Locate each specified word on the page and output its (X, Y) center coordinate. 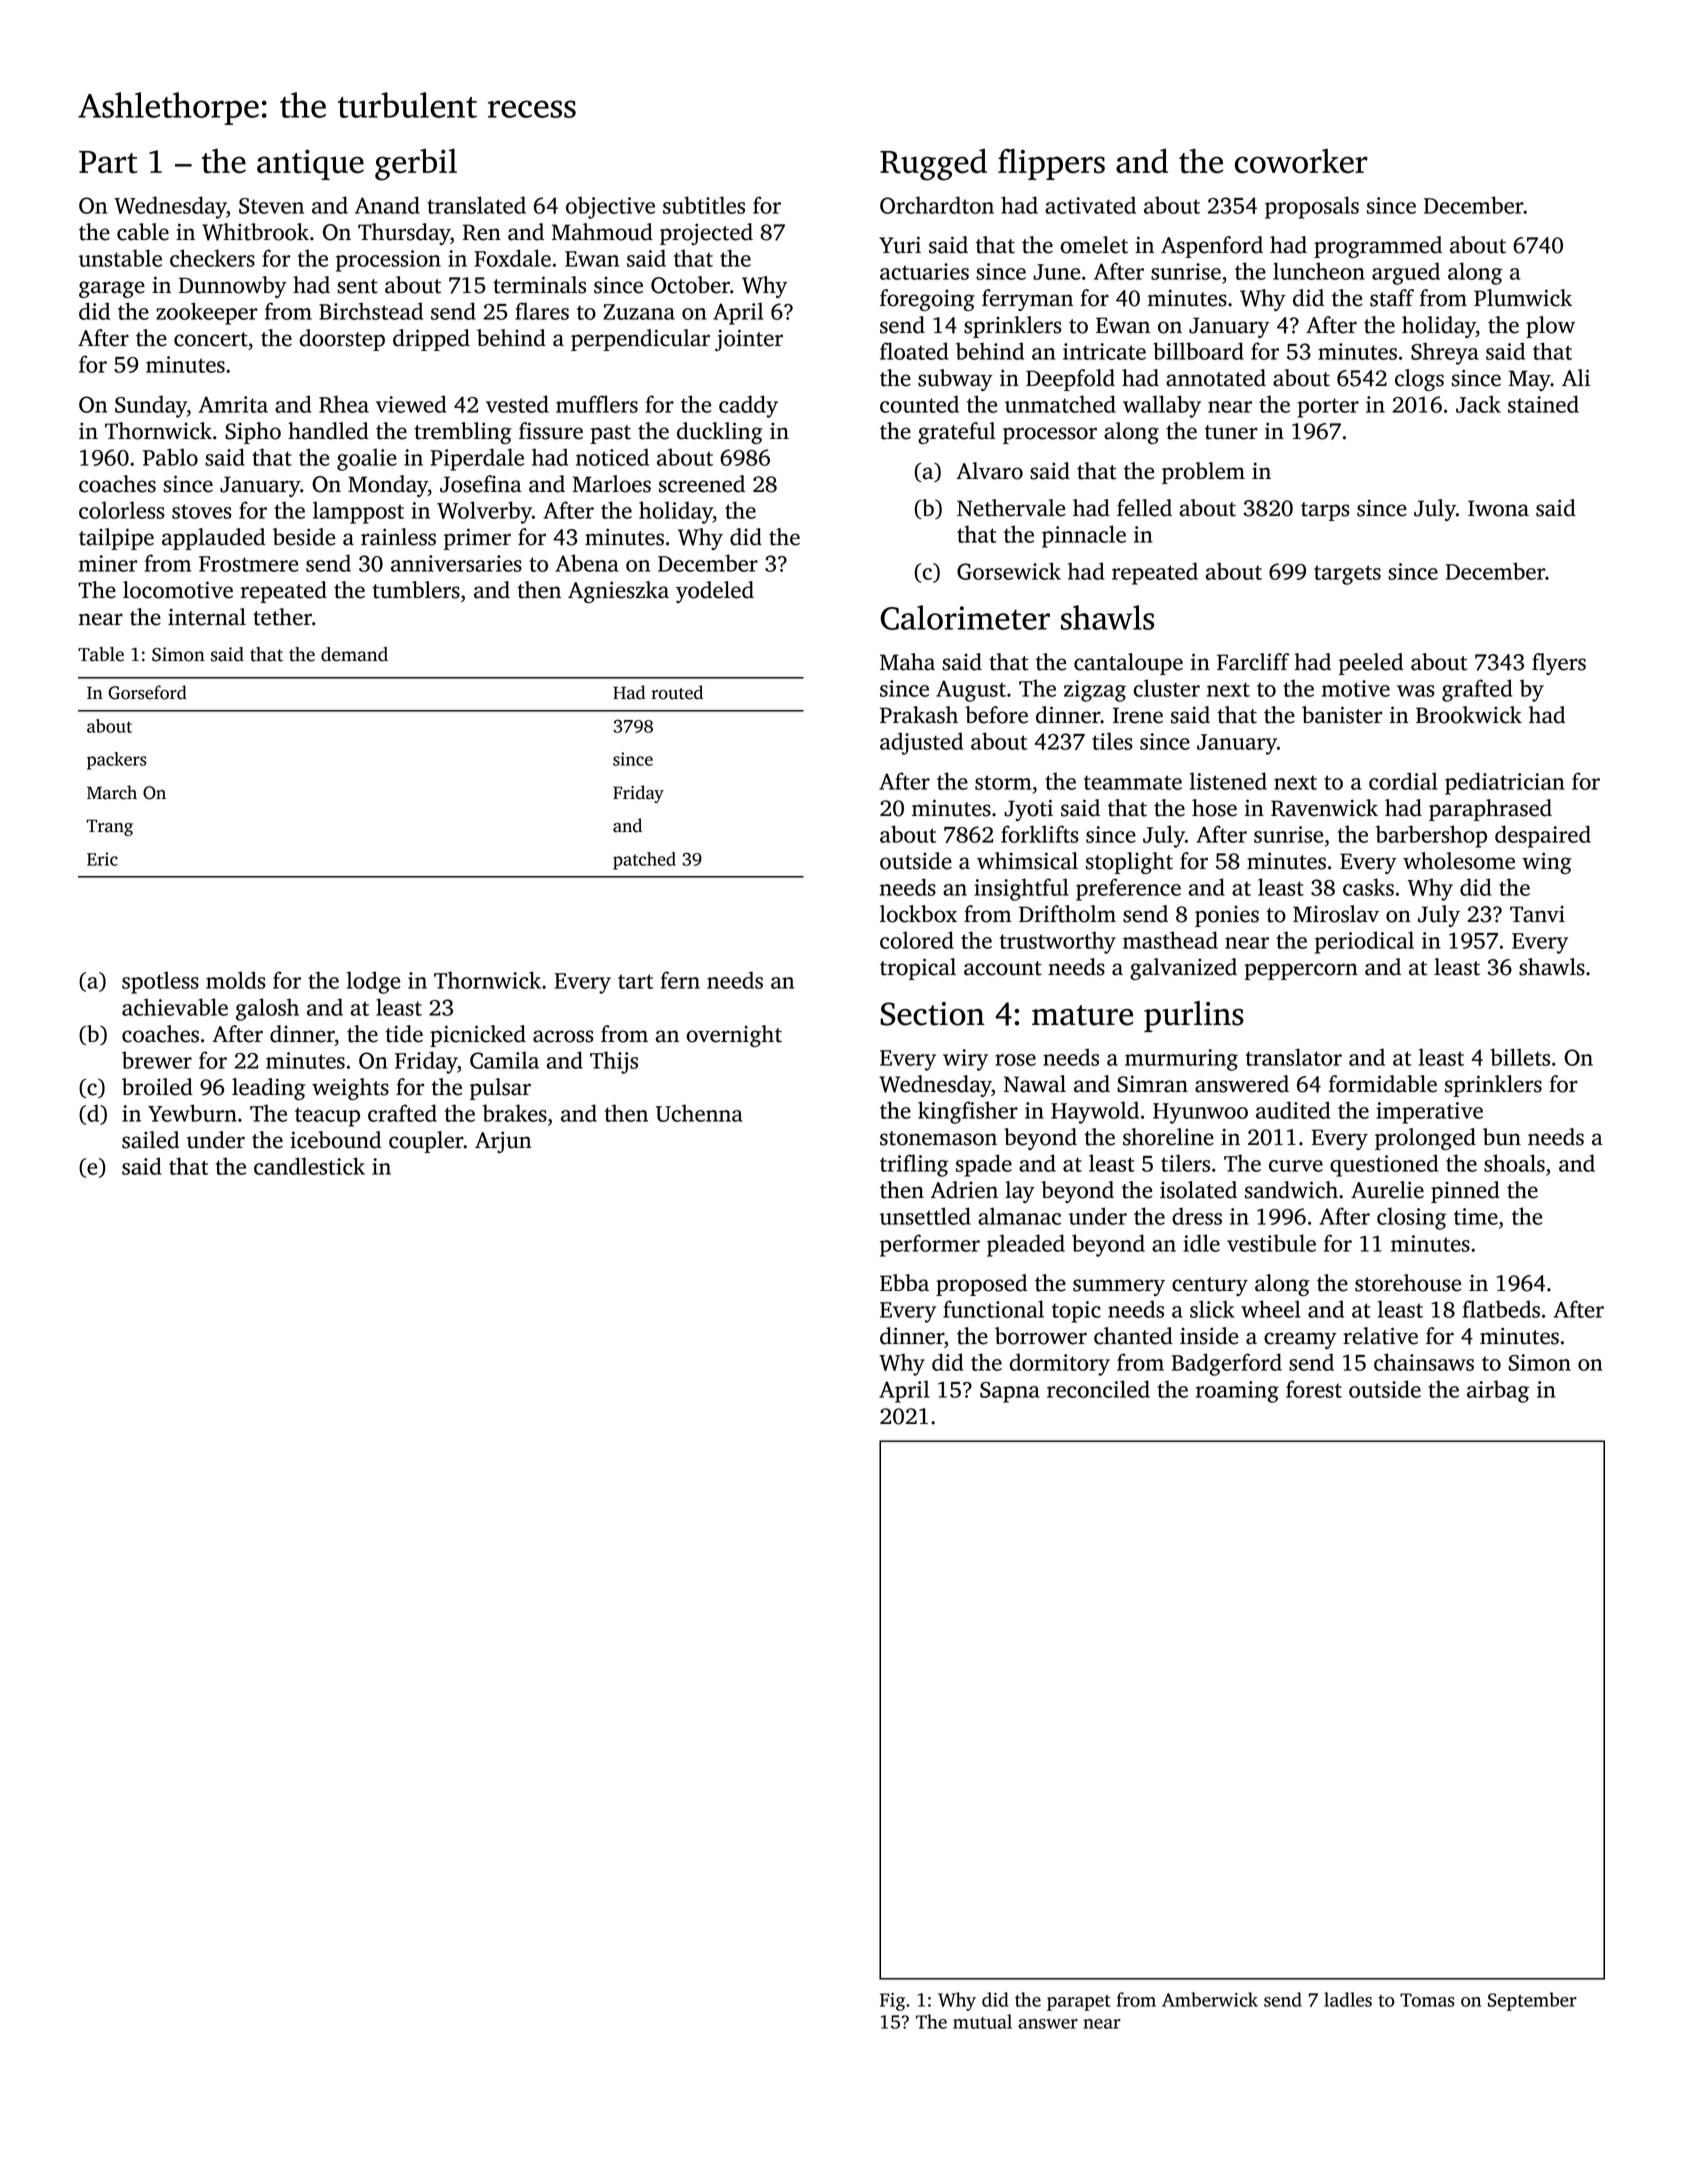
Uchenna (699, 1113)
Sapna (1010, 1392)
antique (310, 164)
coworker (1301, 161)
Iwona (1498, 508)
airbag (1498, 1391)
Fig (892, 2002)
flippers (1051, 164)
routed (677, 692)
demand (354, 654)
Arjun (503, 1142)
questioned (1384, 1165)
